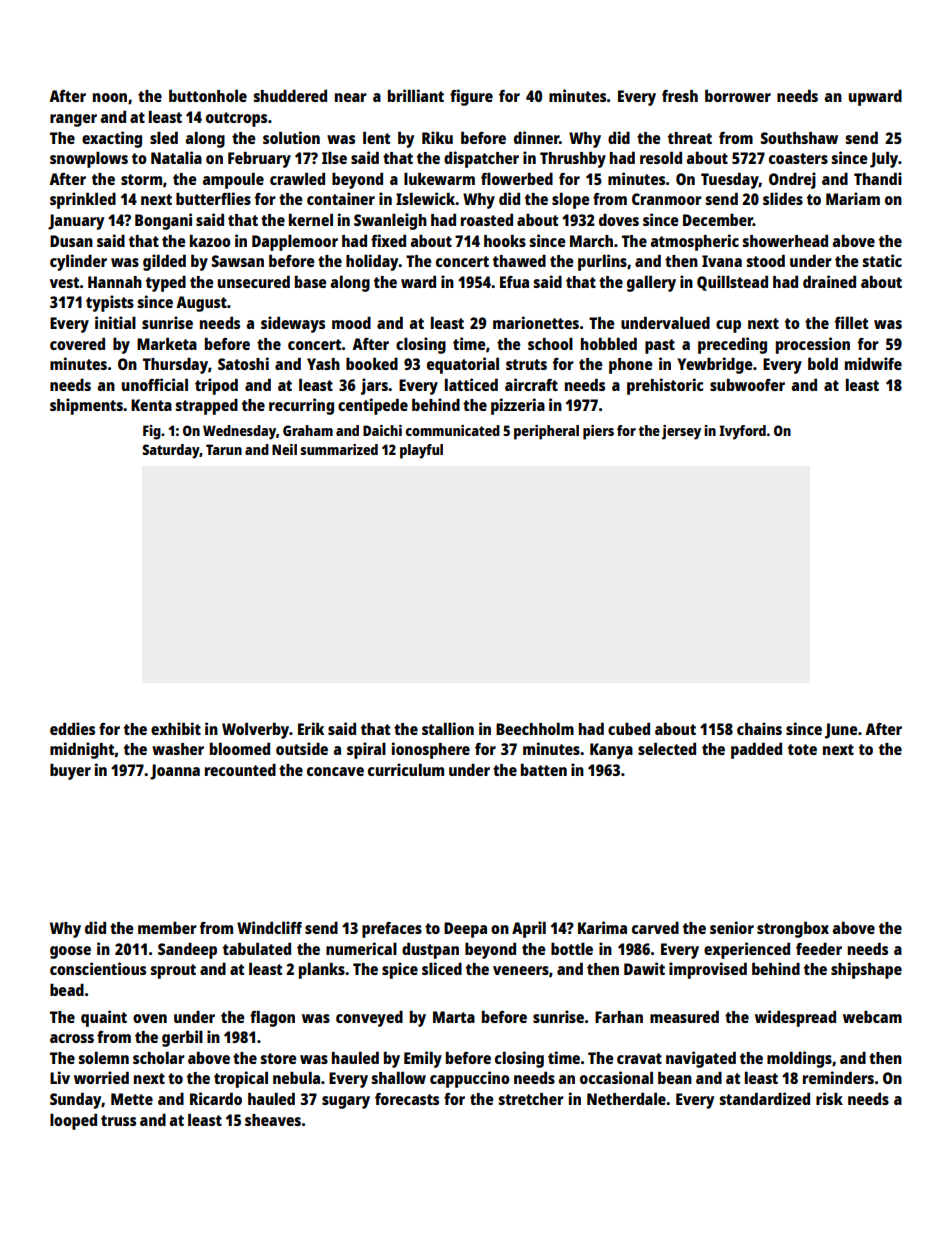  I want to click on Ivyford, so click(742, 432).
